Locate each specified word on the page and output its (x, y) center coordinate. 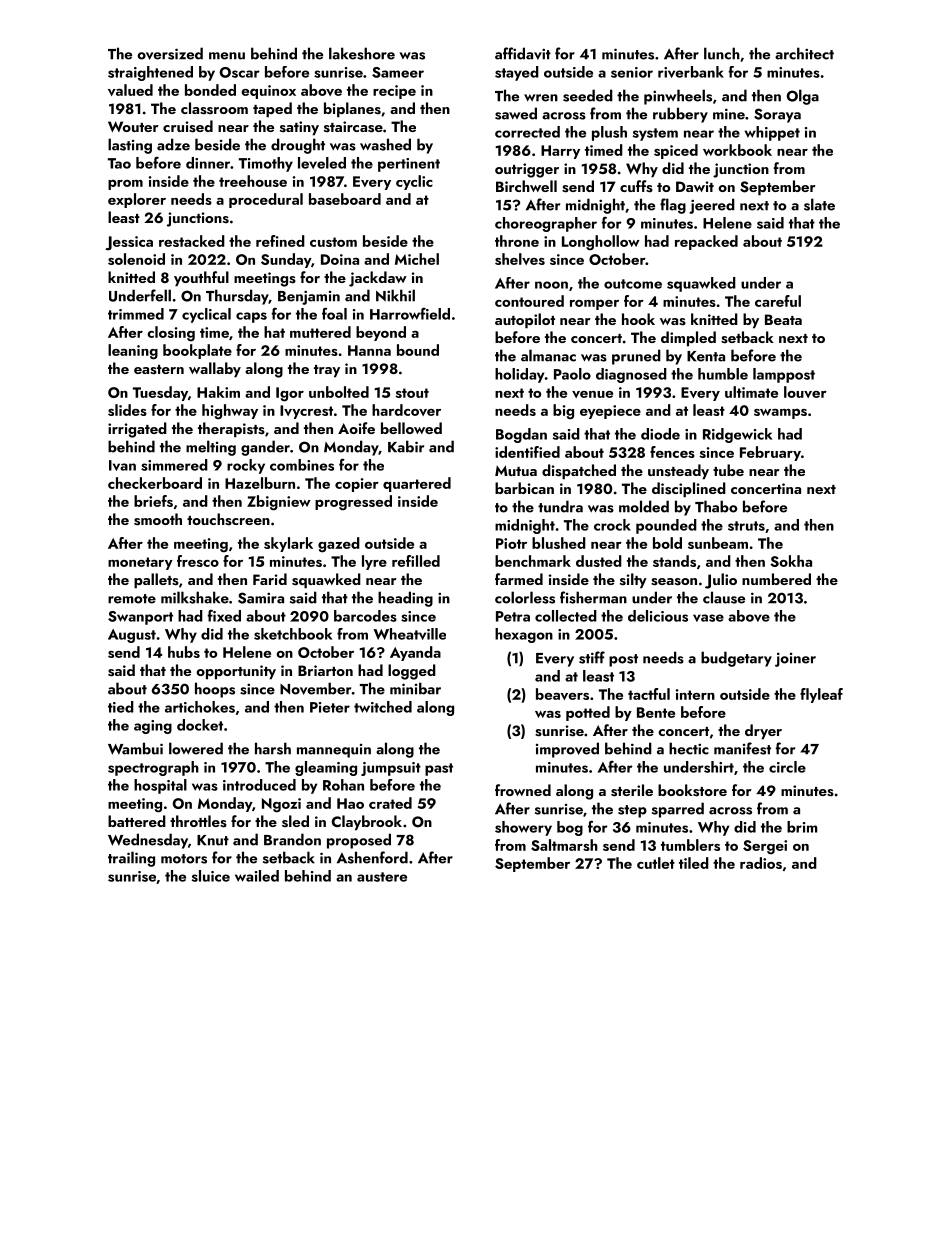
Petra (513, 616)
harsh (273, 748)
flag (673, 206)
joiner (795, 659)
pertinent (409, 165)
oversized (170, 53)
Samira (261, 598)
